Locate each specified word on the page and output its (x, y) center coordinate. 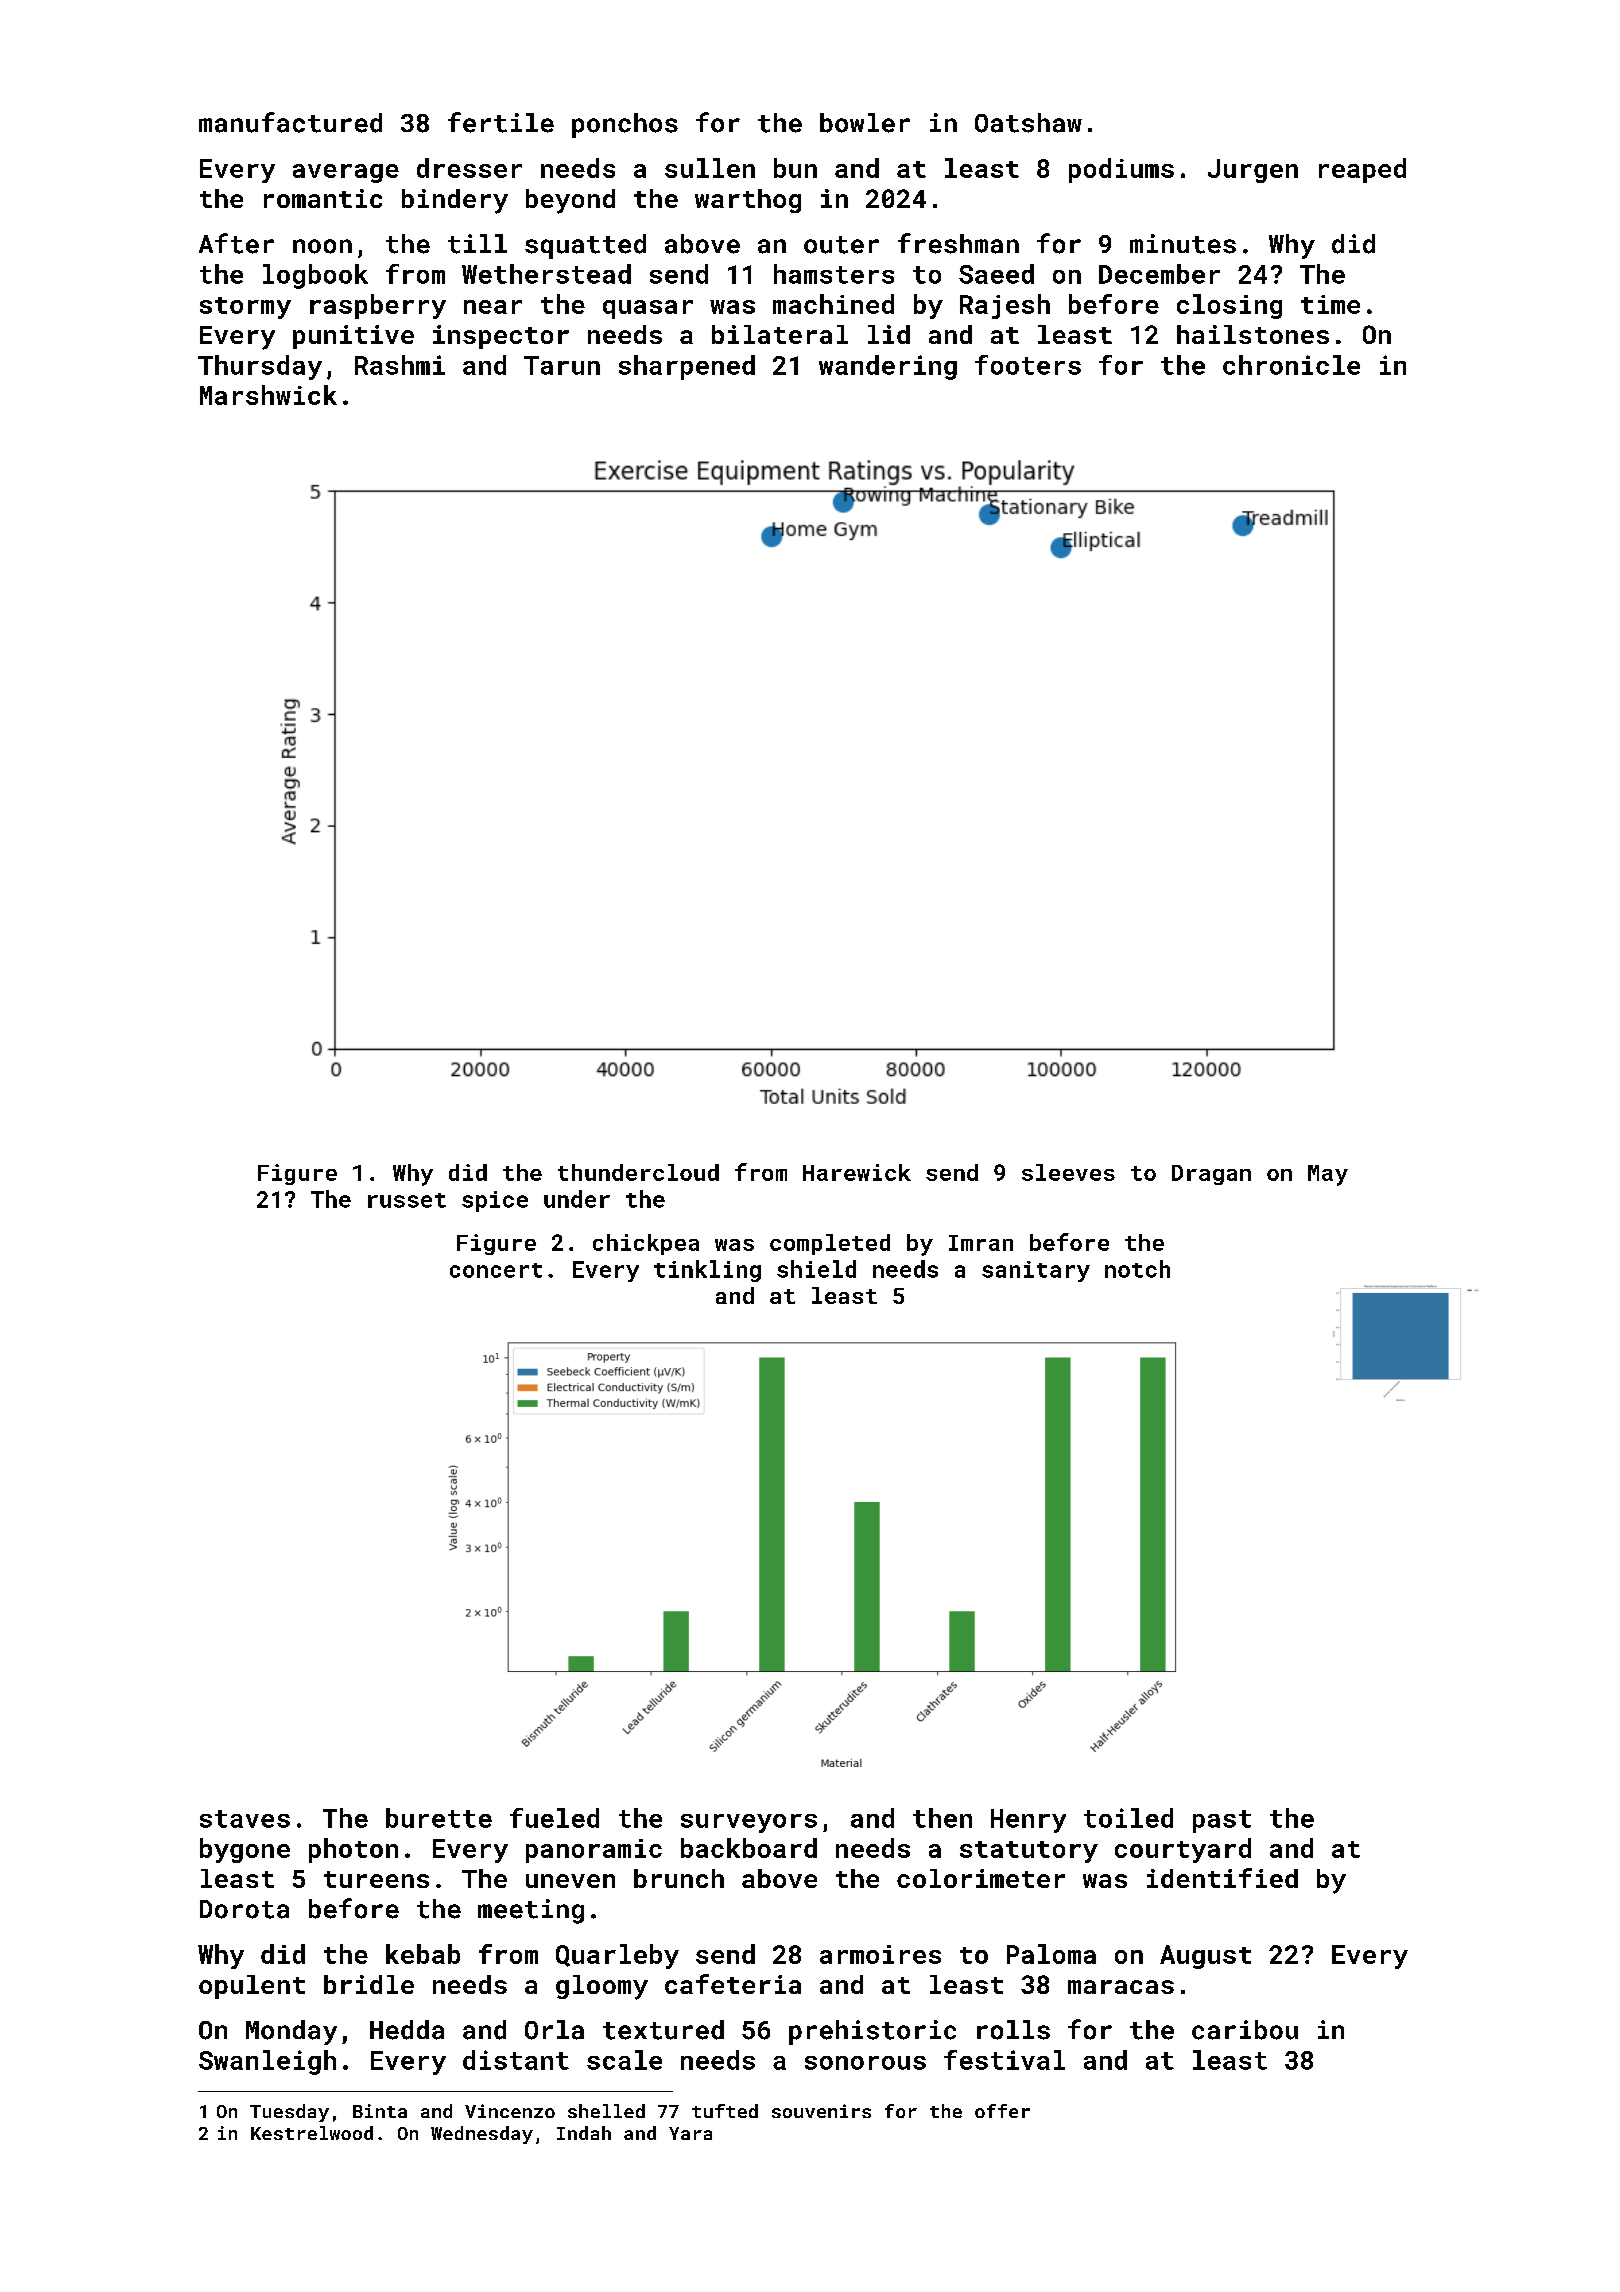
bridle (369, 1984)
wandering (888, 367)
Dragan (1211, 1175)
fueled (554, 1818)
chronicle (1291, 365)
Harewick (857, 1172)
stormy (245, 308)
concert (496, 1270)
